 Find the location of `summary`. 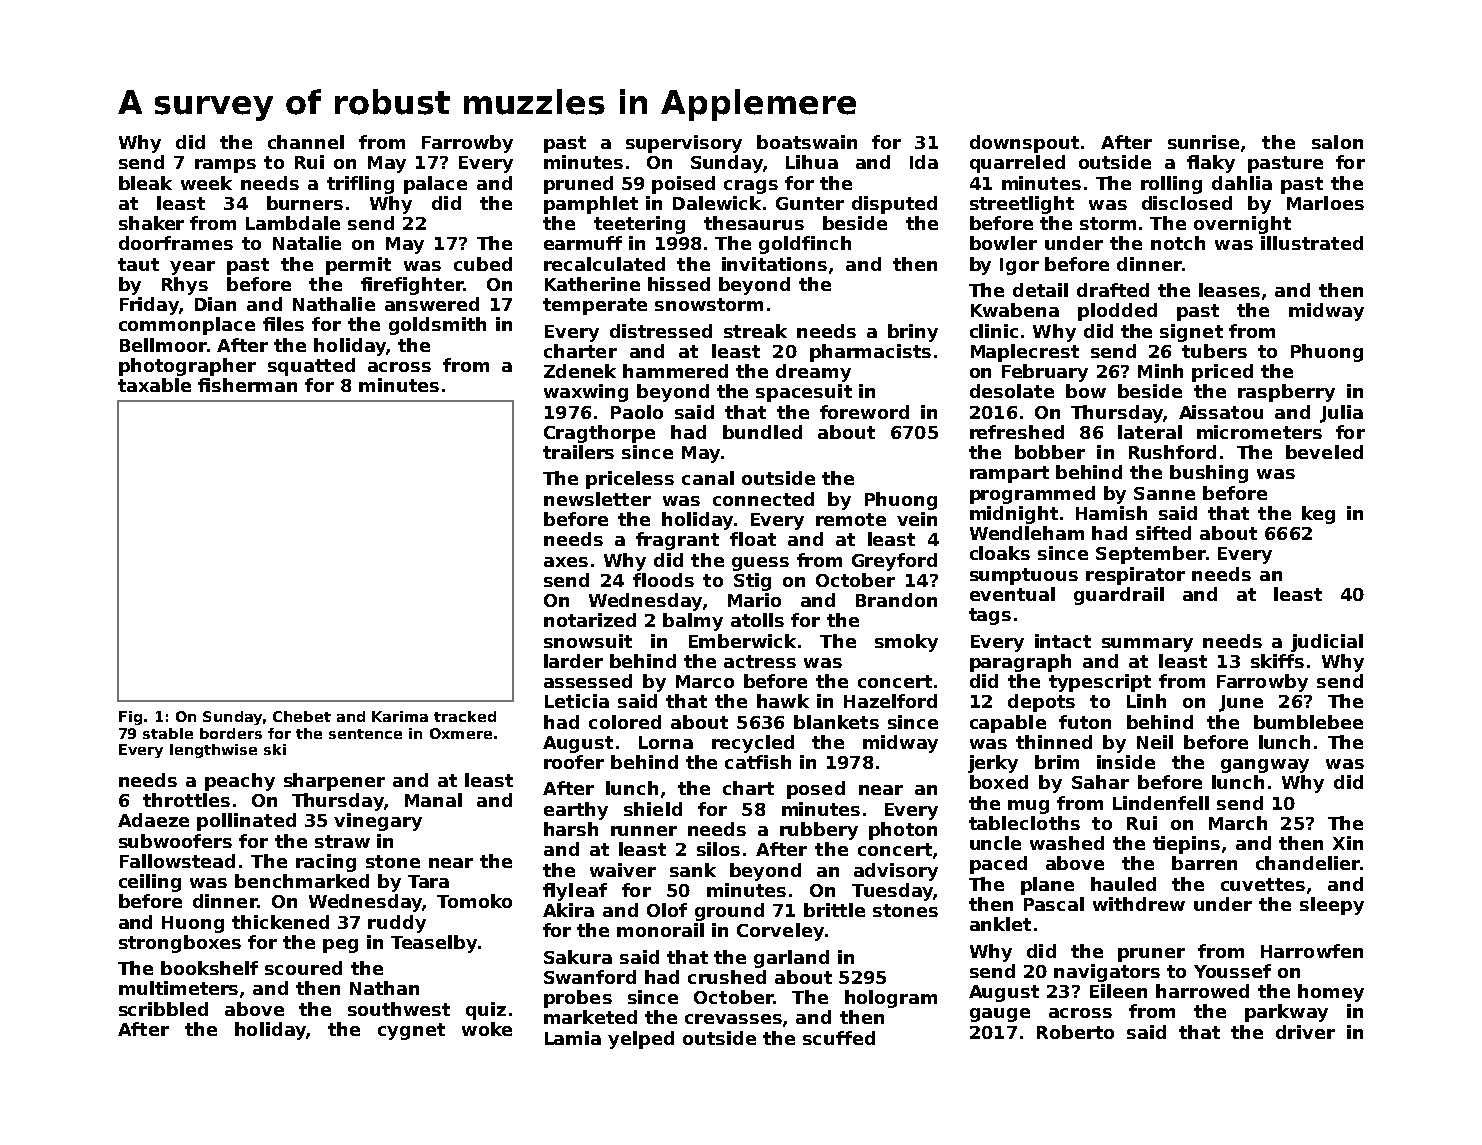

summary is located at coordinates (1147, 645).
